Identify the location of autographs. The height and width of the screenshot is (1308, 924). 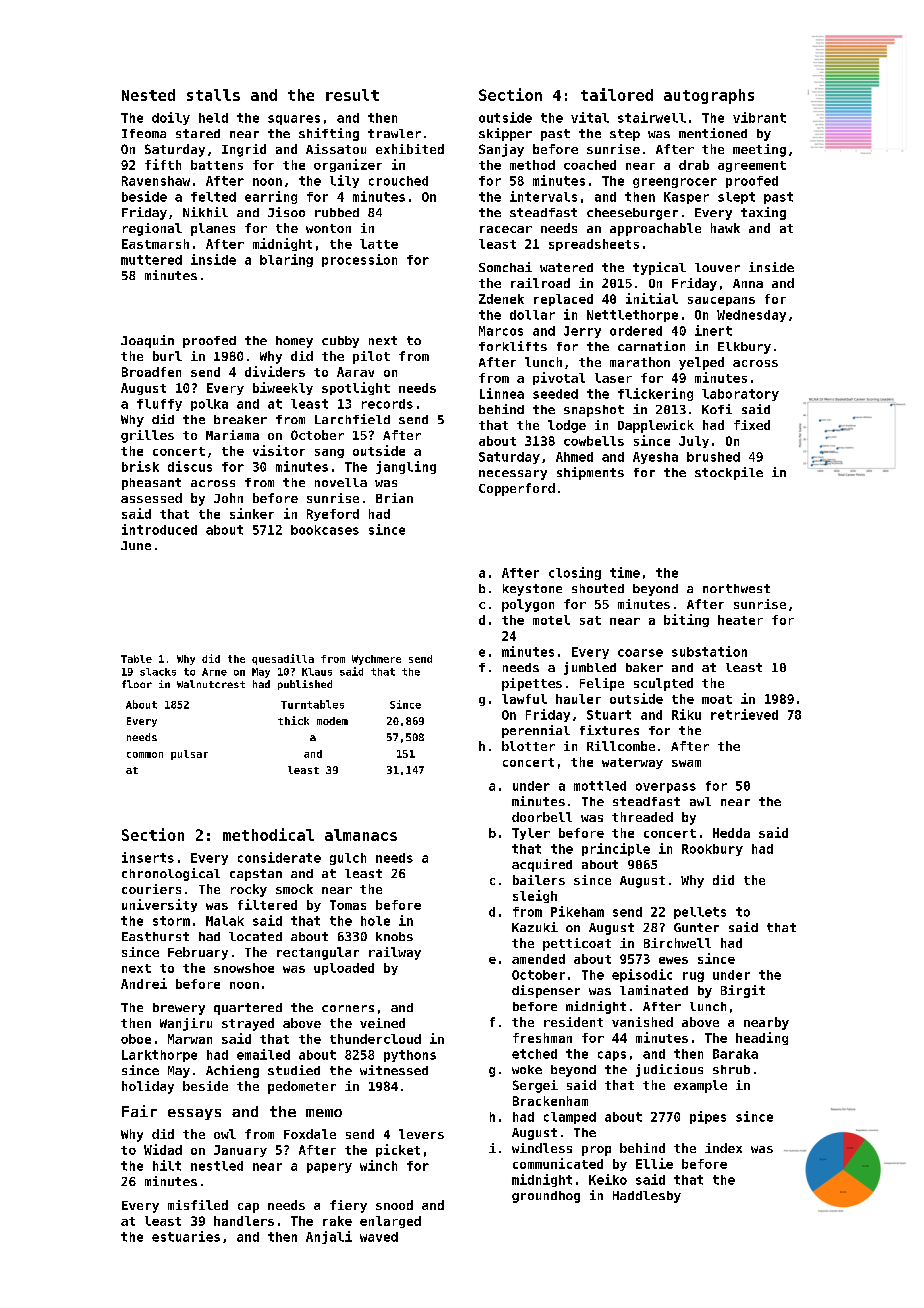
(709, 96).
